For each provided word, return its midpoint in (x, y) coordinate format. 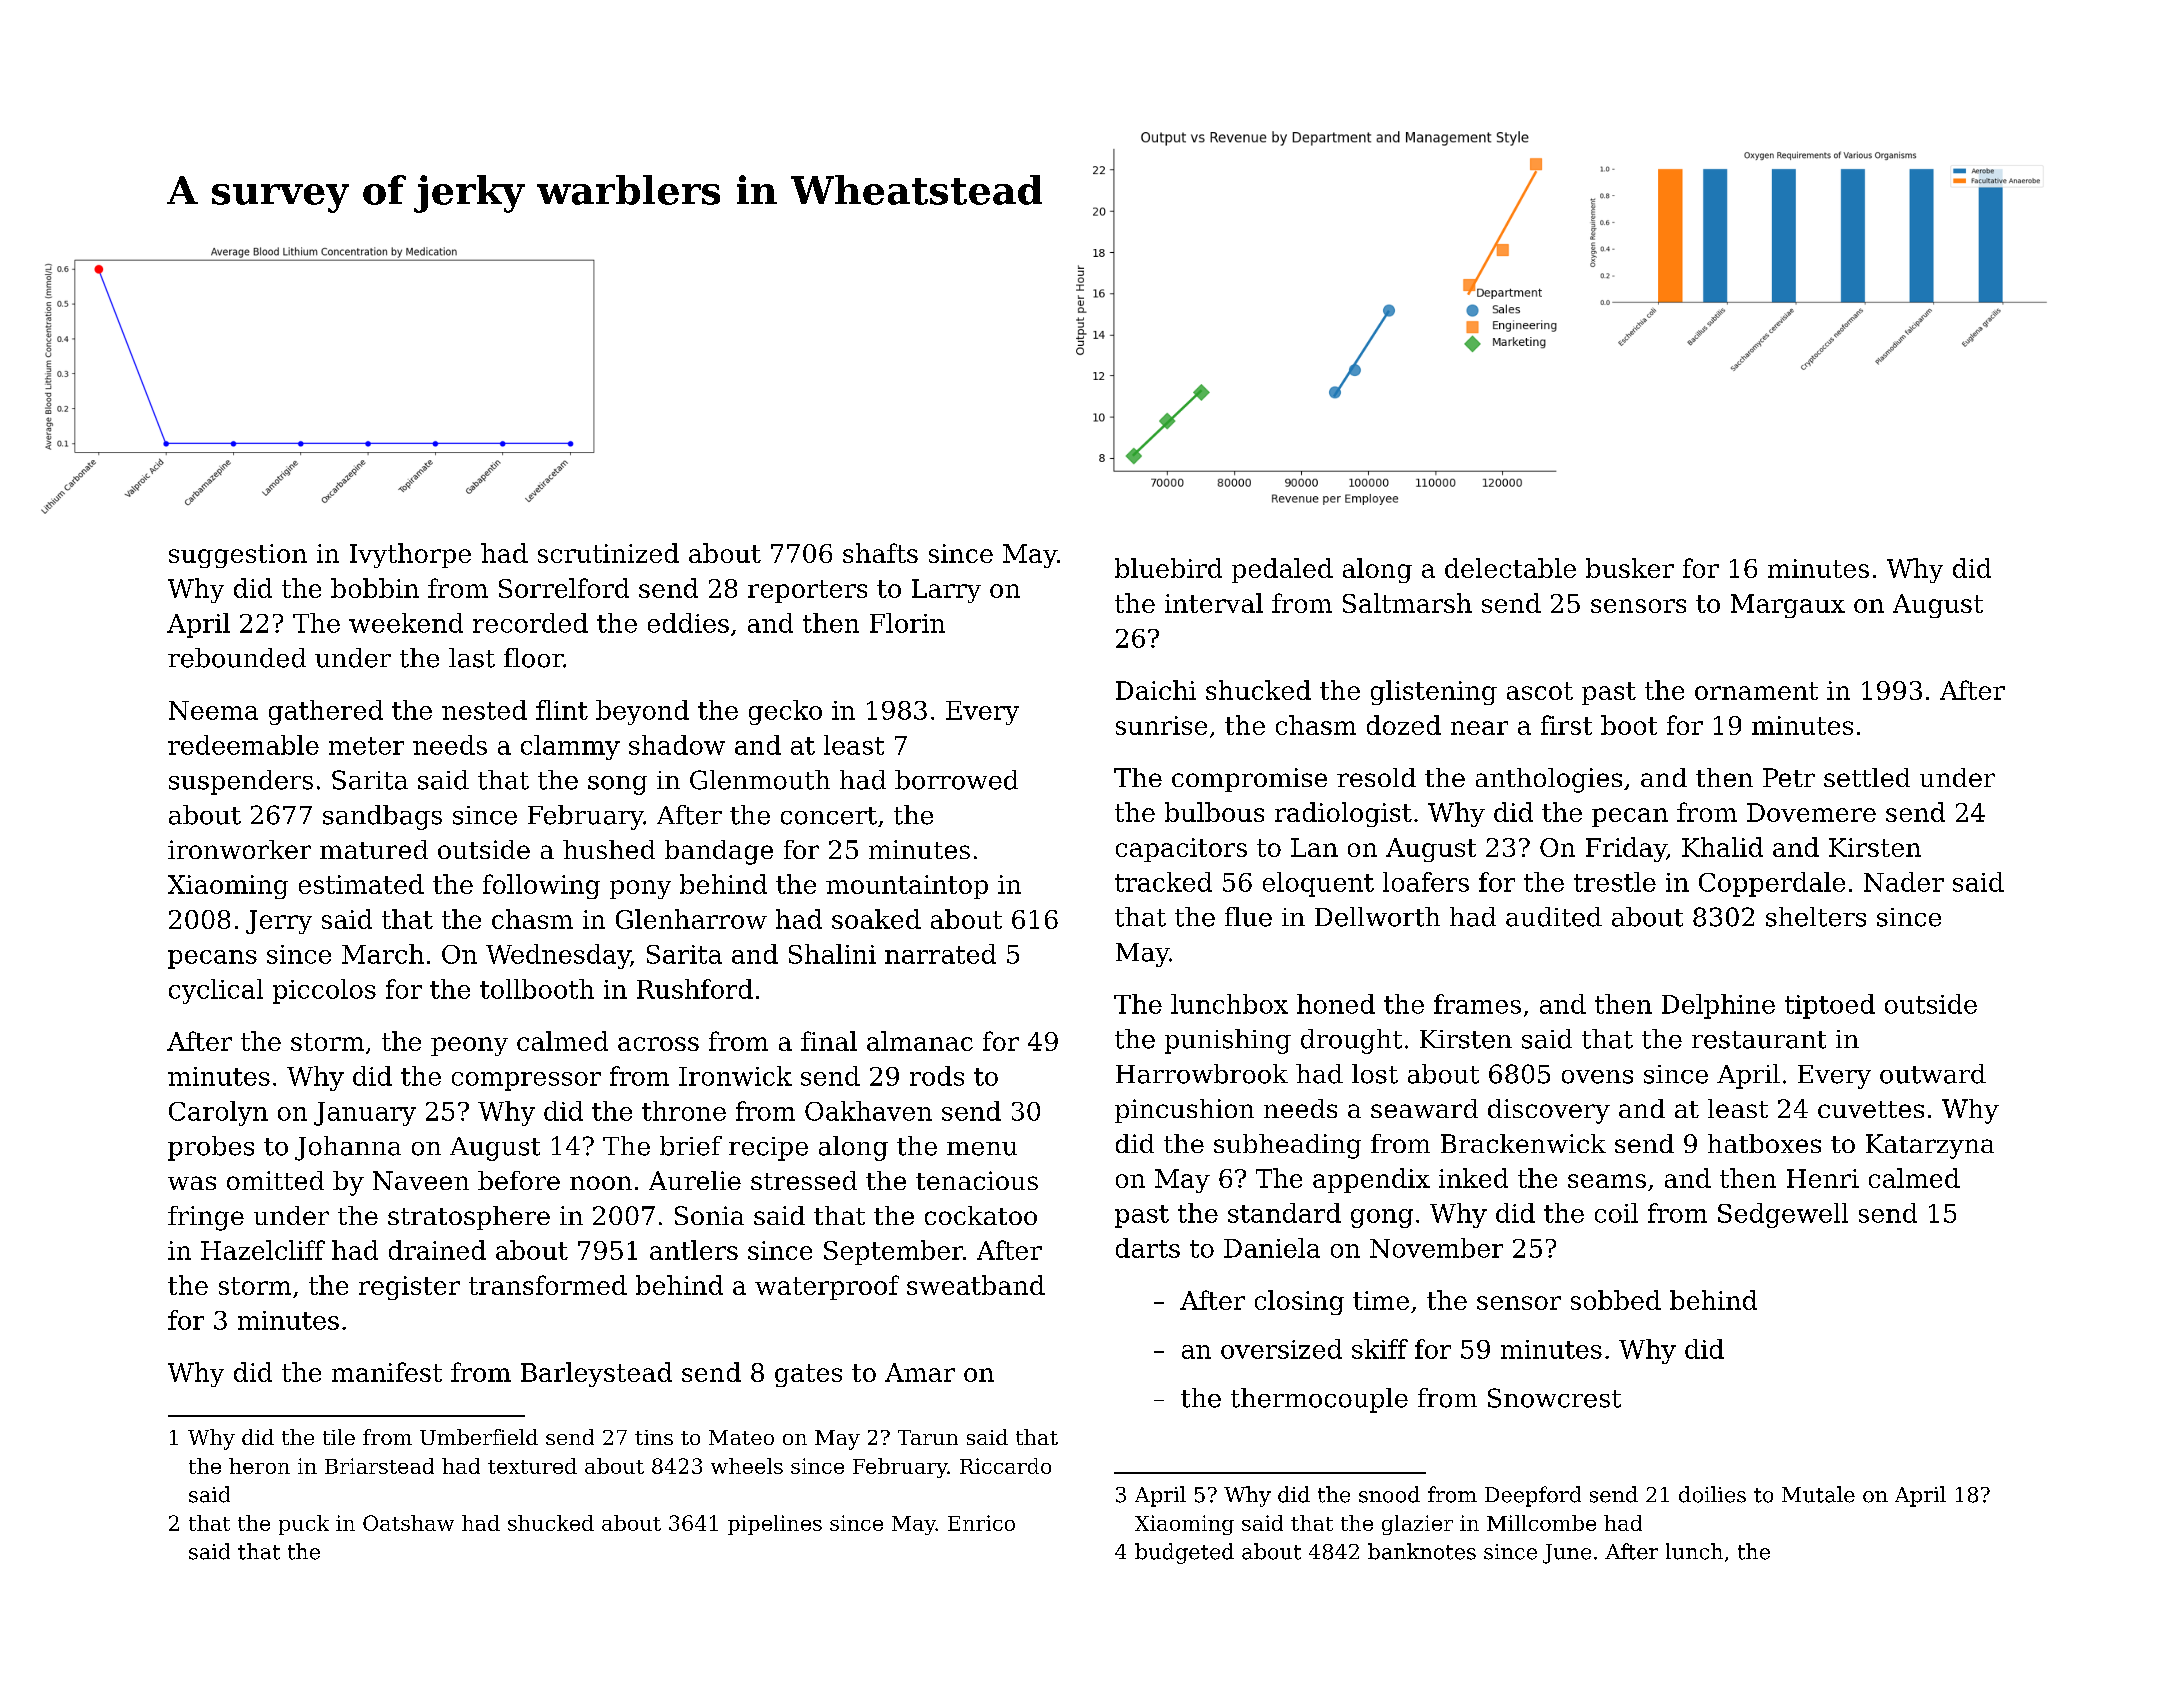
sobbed (1616, 1300)
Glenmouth (760, 780)
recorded (530, 623)
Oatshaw (408, 1523)
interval (1214, 603)
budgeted (1184, 1553)
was (192, 1183)
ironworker (239, 849)
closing (1299, 1302)
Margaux (1788, 606)
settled (1867, 777)
